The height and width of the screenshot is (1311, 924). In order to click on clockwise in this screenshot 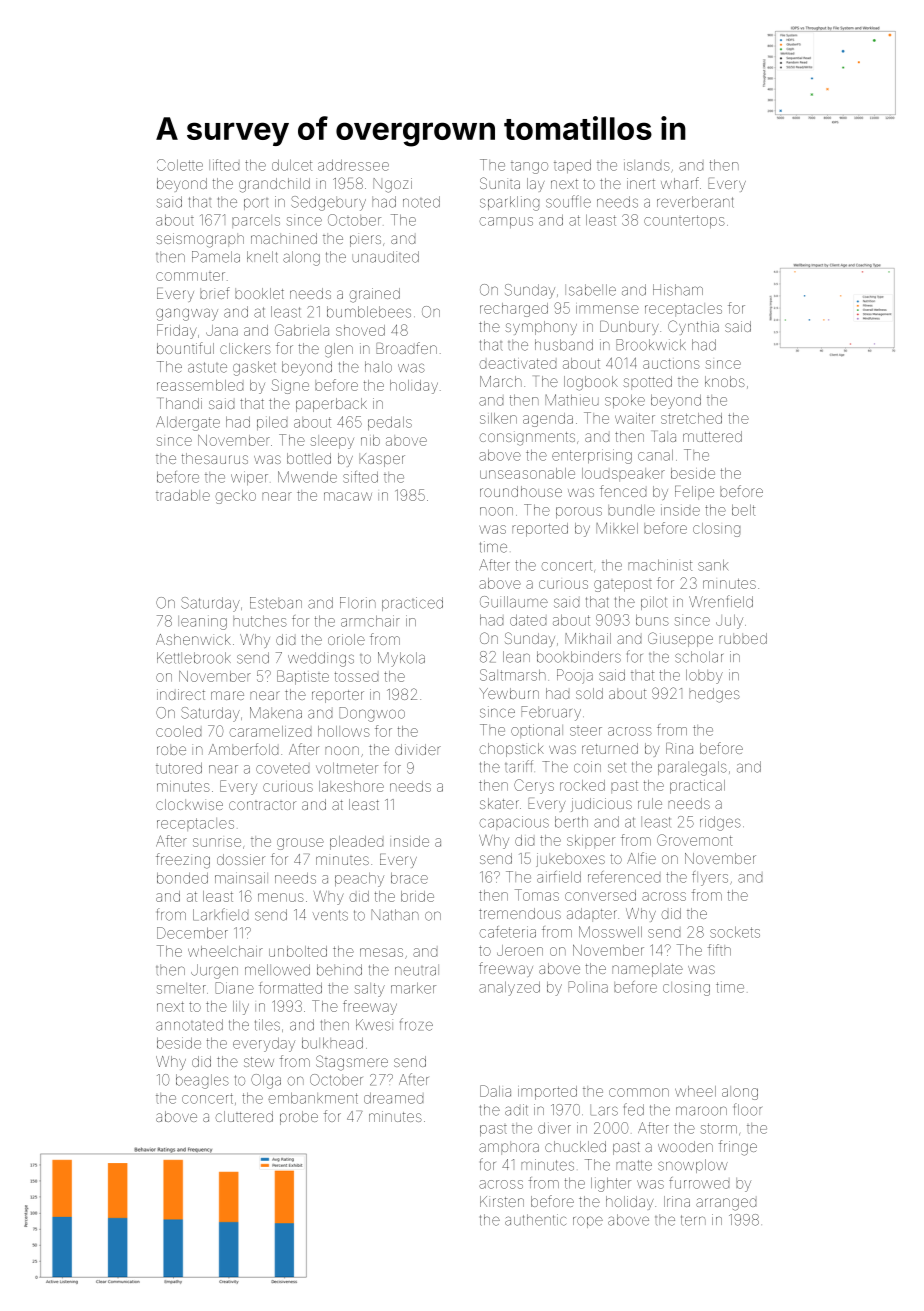, I will do `click(189, 804)`.
